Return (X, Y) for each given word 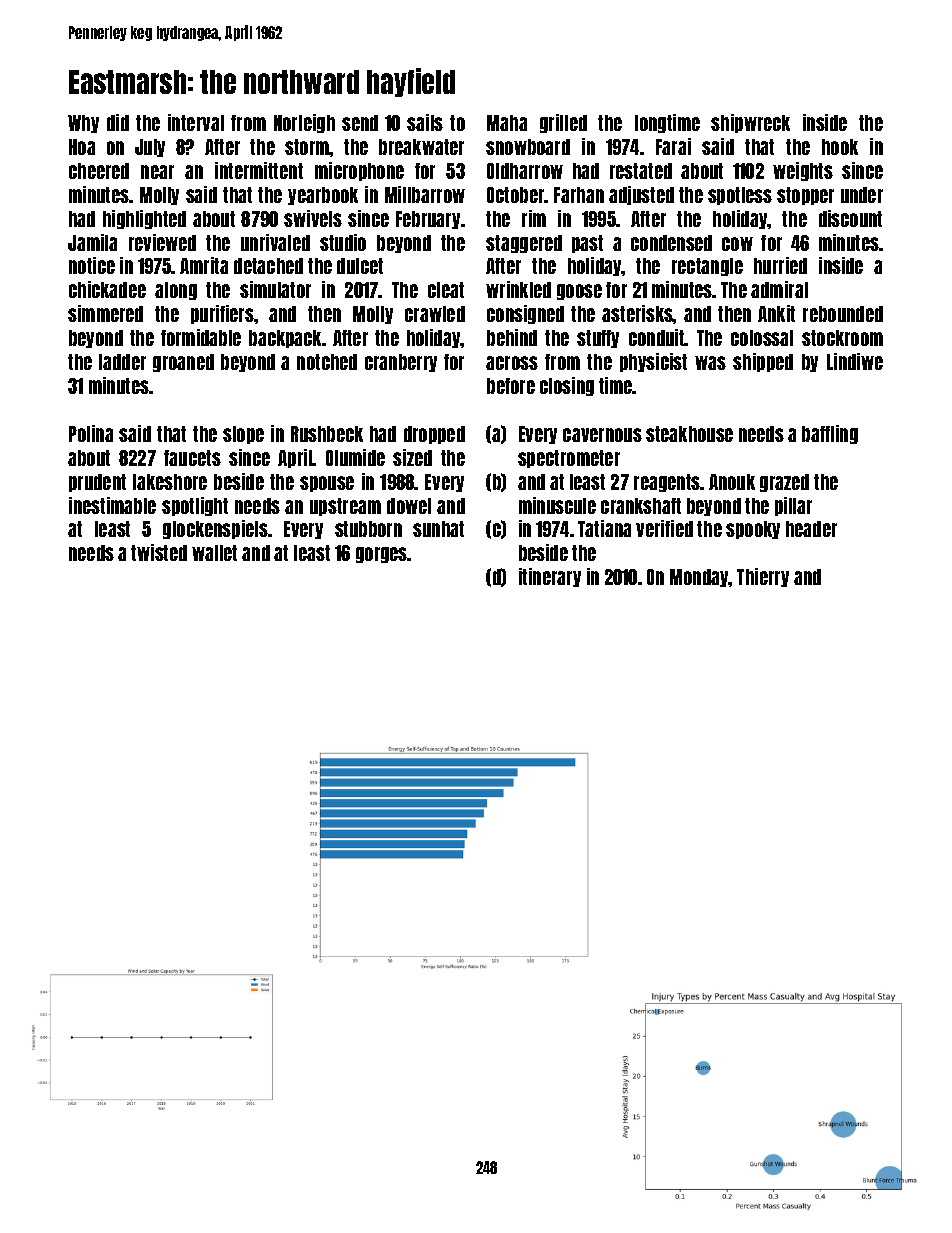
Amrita (204, 265)
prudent (97, 483)
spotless (740, 196)
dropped (434, 435)
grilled (563, 123)
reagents (667, 483)
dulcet (360, 266)
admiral (779, 289)
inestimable (112, 505)
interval (196, 122)
